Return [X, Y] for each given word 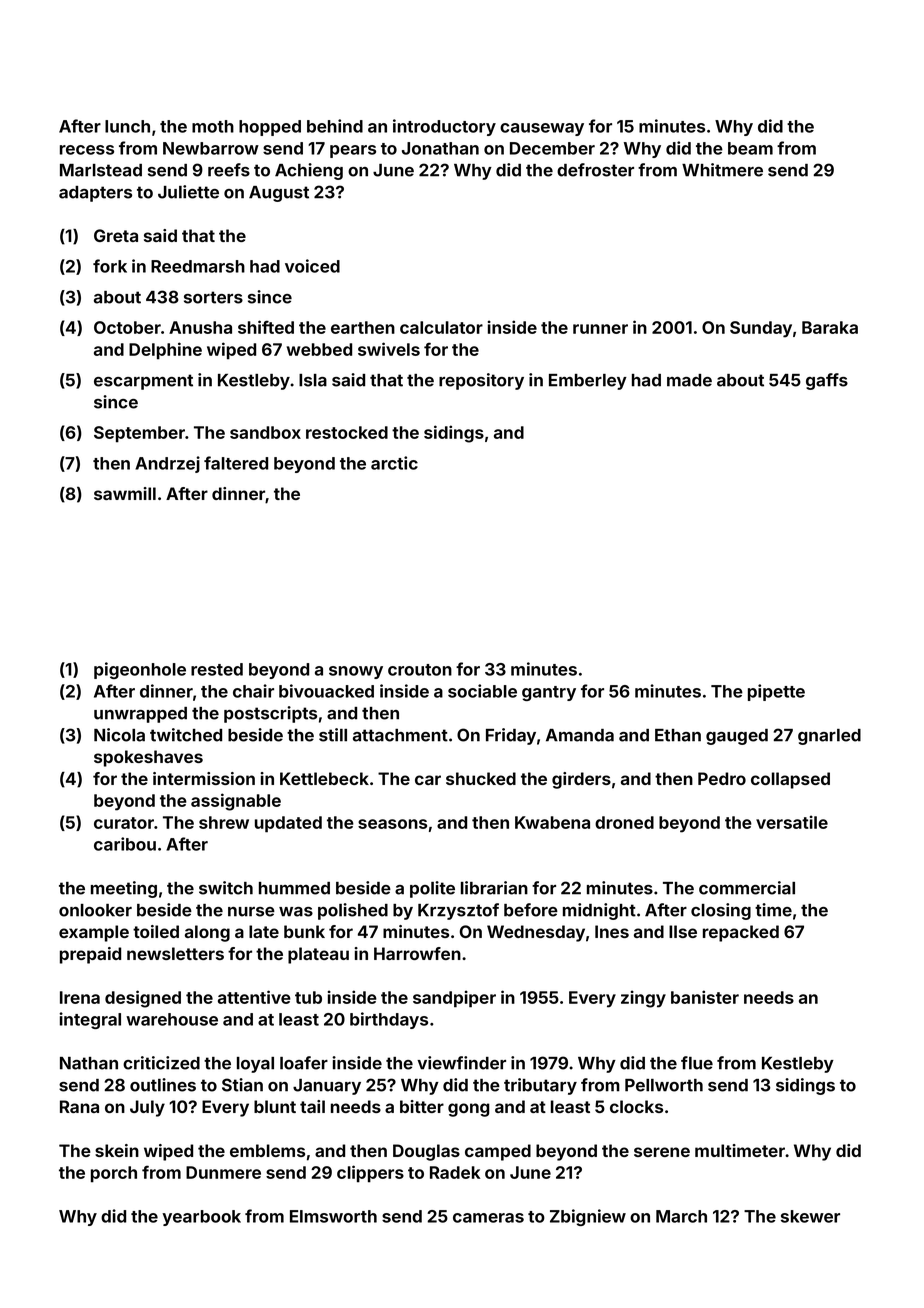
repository [481, 381]
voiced [312, 266]
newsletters [175, 953]
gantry [549, 693]
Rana [79, 1106]
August [279, 194]
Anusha [200, 327]
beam [750, 148]
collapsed [790, 780]
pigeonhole [140, 670]
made [689, 380]
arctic [394, 463]
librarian [494, 888]
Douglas [426, 1152]
